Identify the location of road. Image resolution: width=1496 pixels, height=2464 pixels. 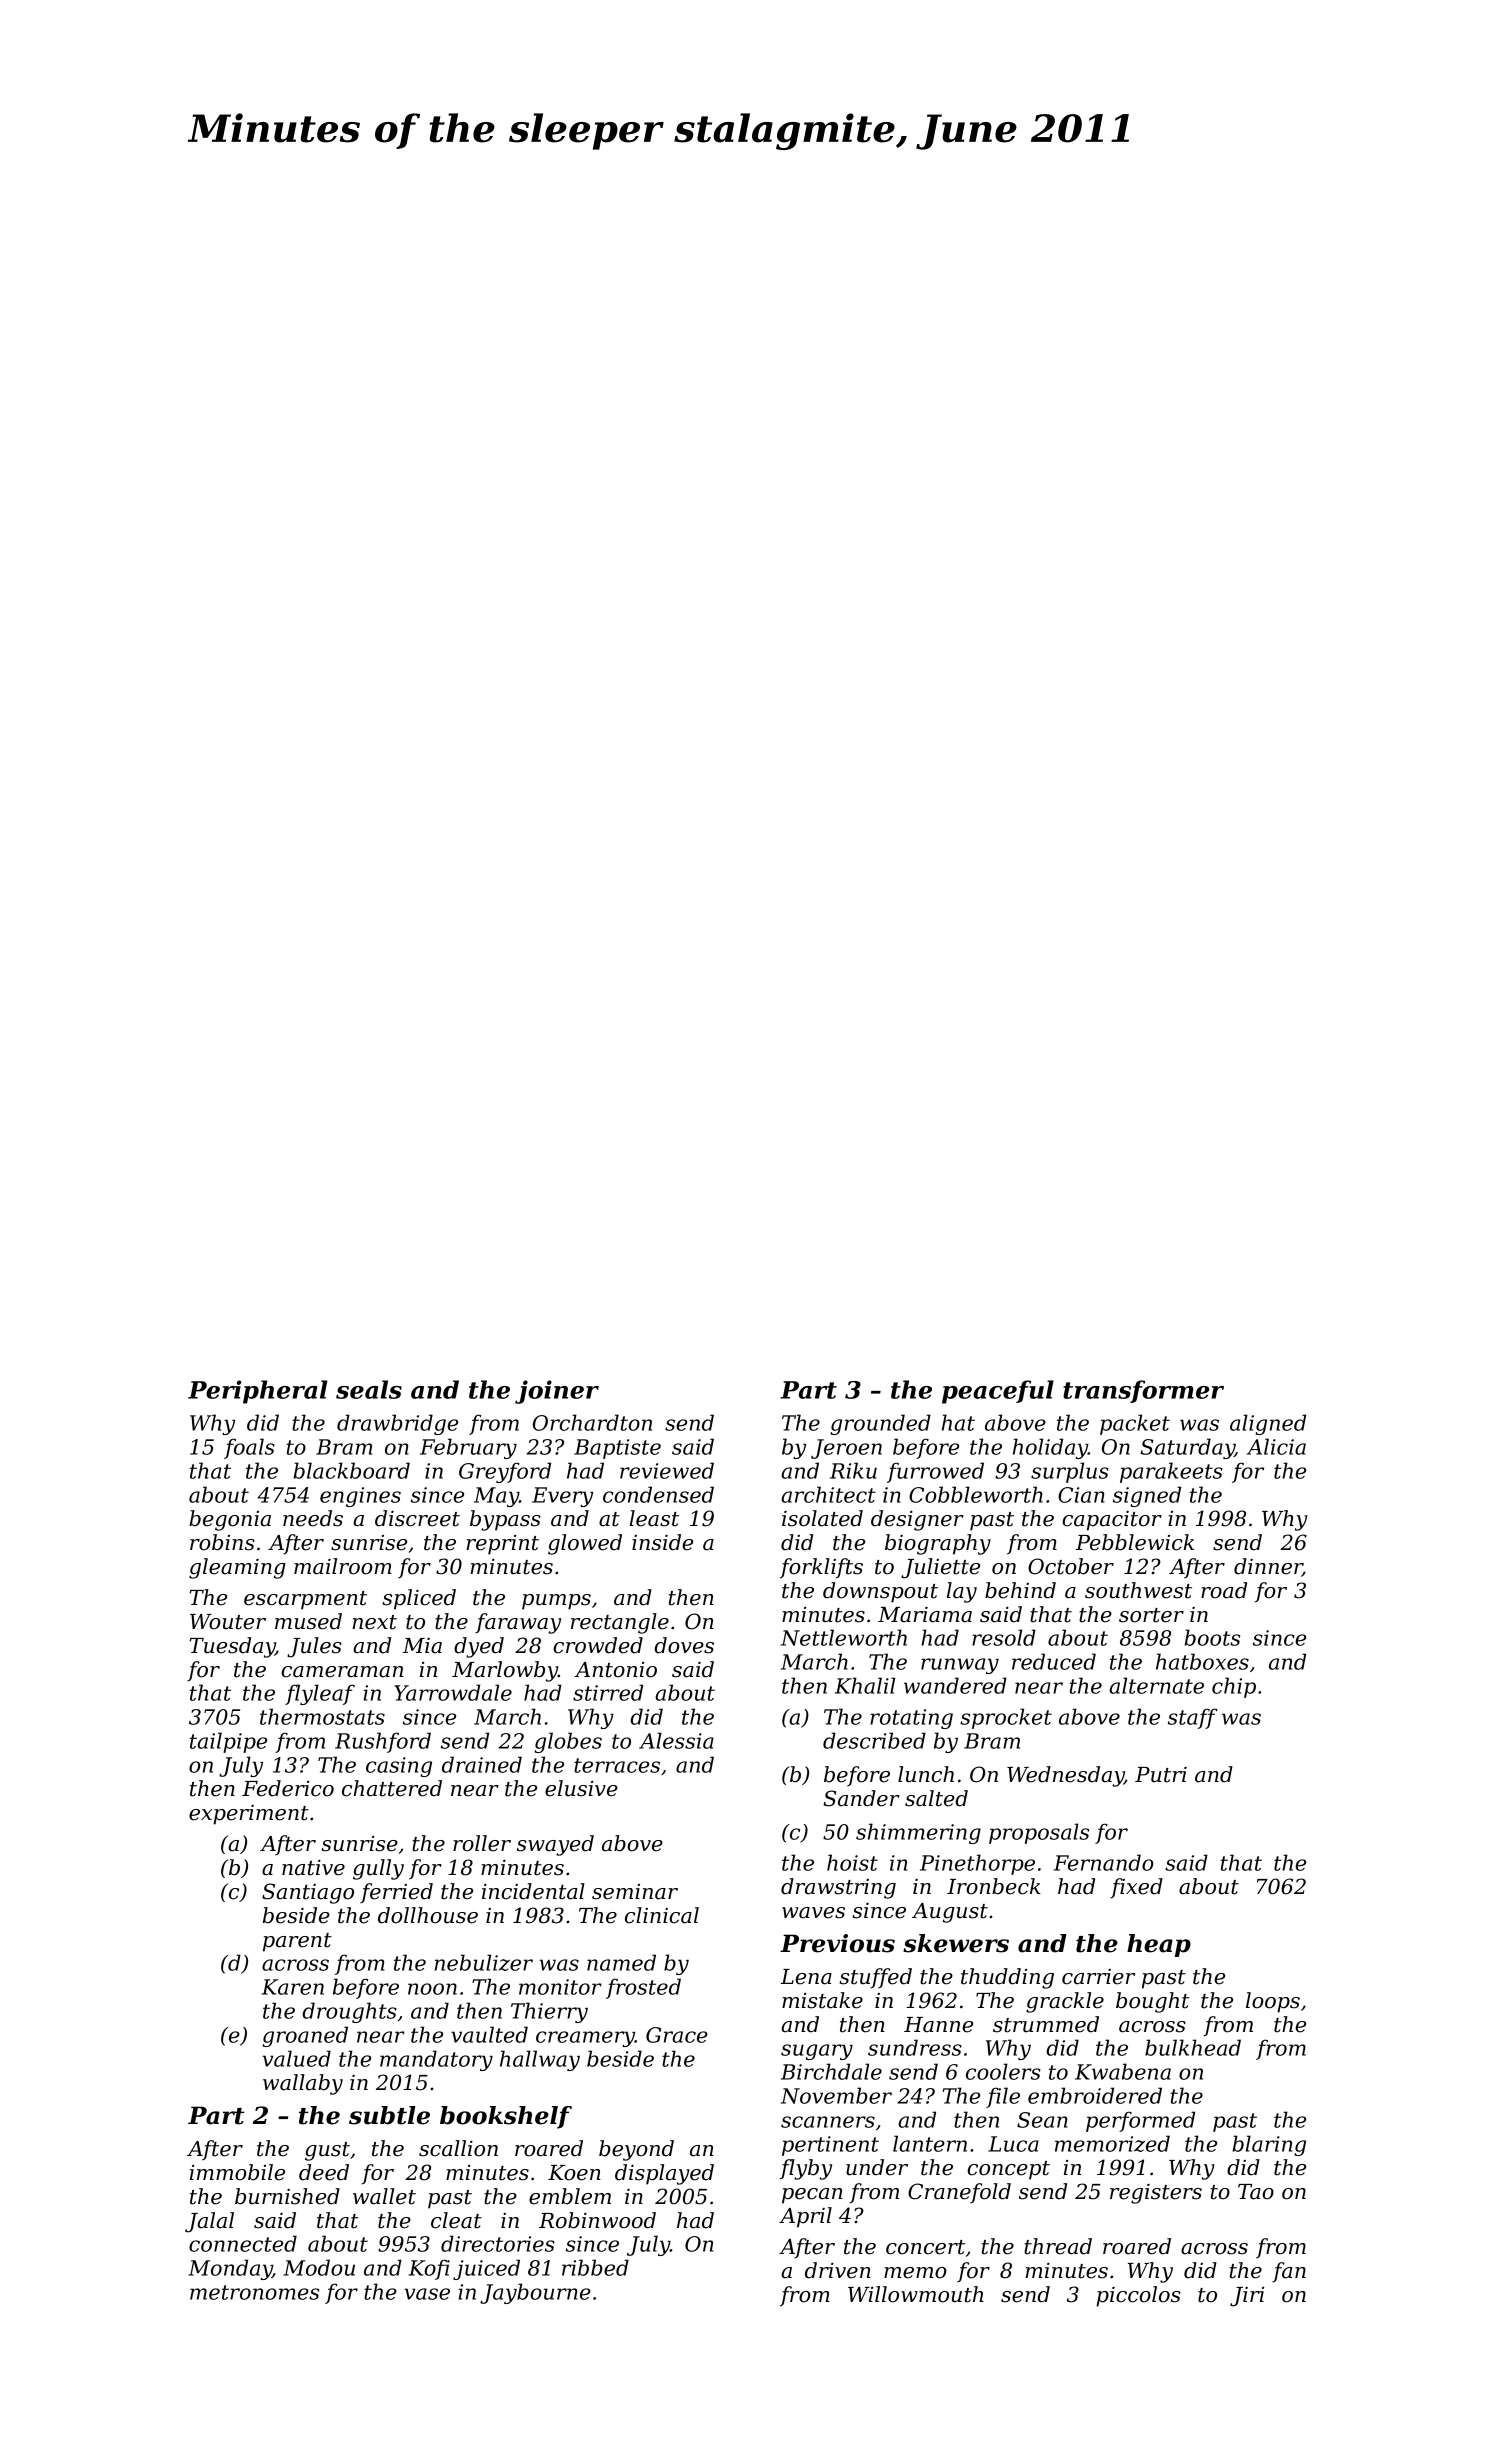
(1224, 1590).
